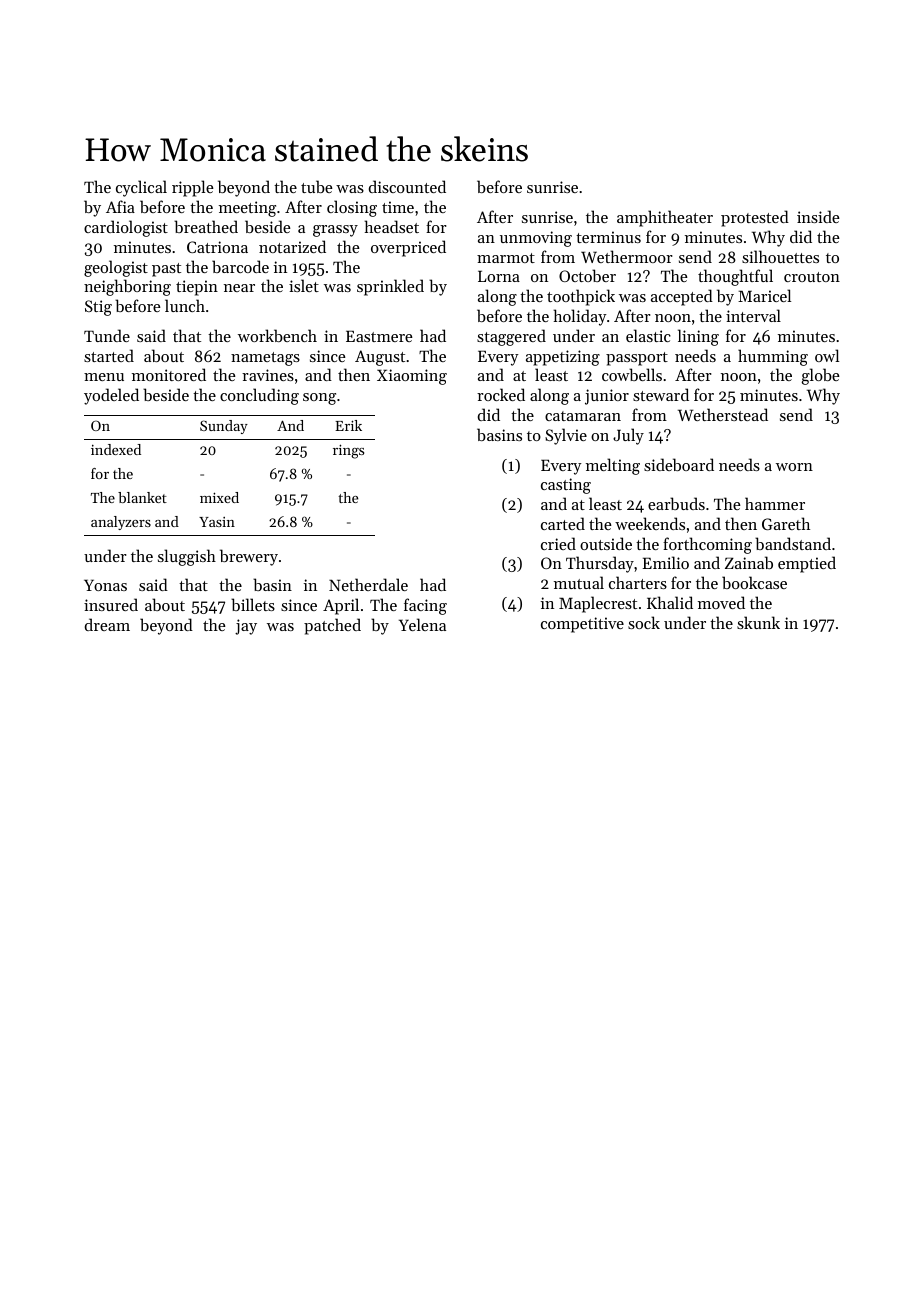 The height and width of the document is (1314, 924). What do you see at coordinates (193, 188) in the document?
I see `ripple` at bounding box center [193, 188].
